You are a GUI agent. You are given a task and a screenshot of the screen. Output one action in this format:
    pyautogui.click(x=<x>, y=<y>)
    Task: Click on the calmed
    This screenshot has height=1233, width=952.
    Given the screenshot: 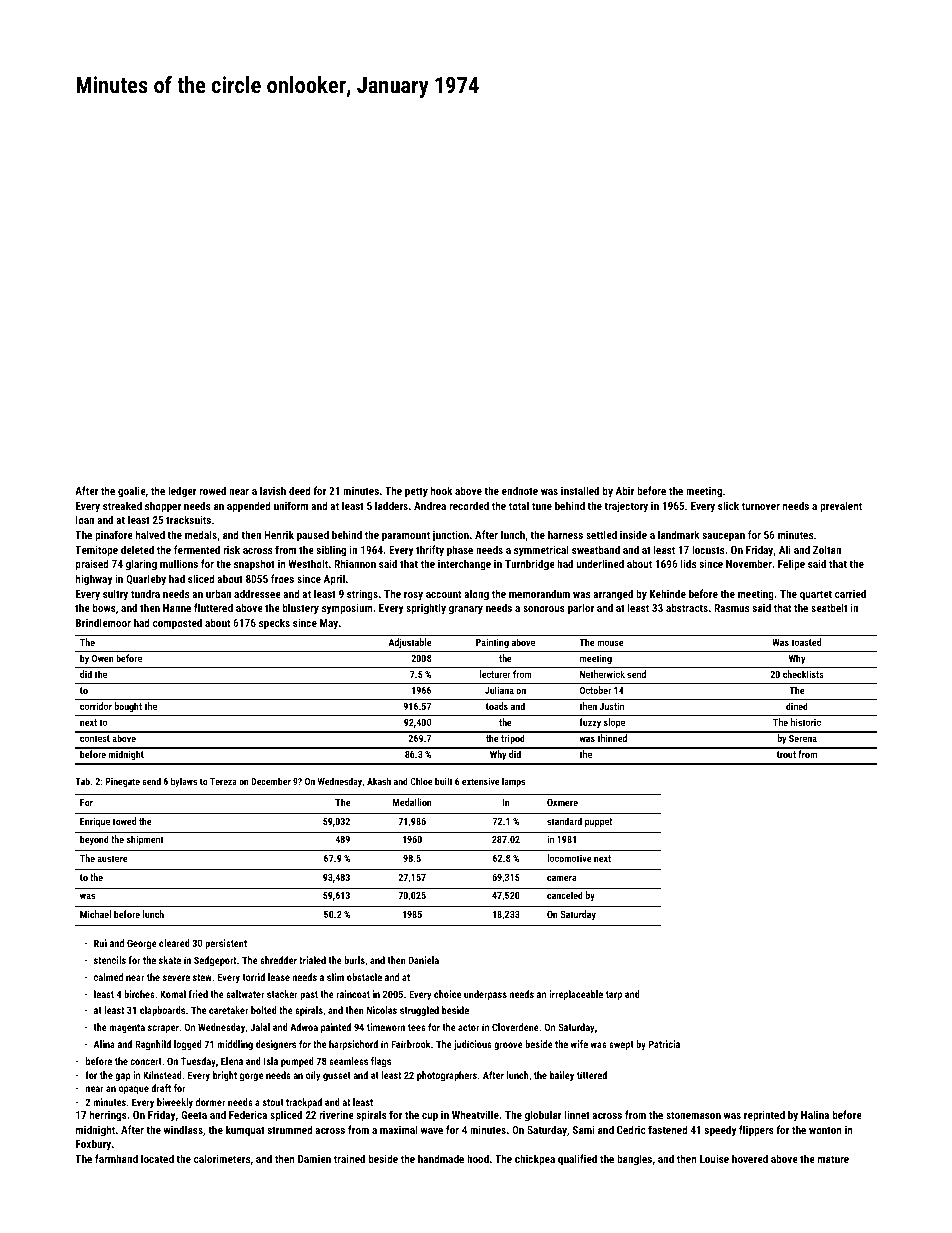 What is the action you would take?
    pyautogui.click(x=108, y=977)
